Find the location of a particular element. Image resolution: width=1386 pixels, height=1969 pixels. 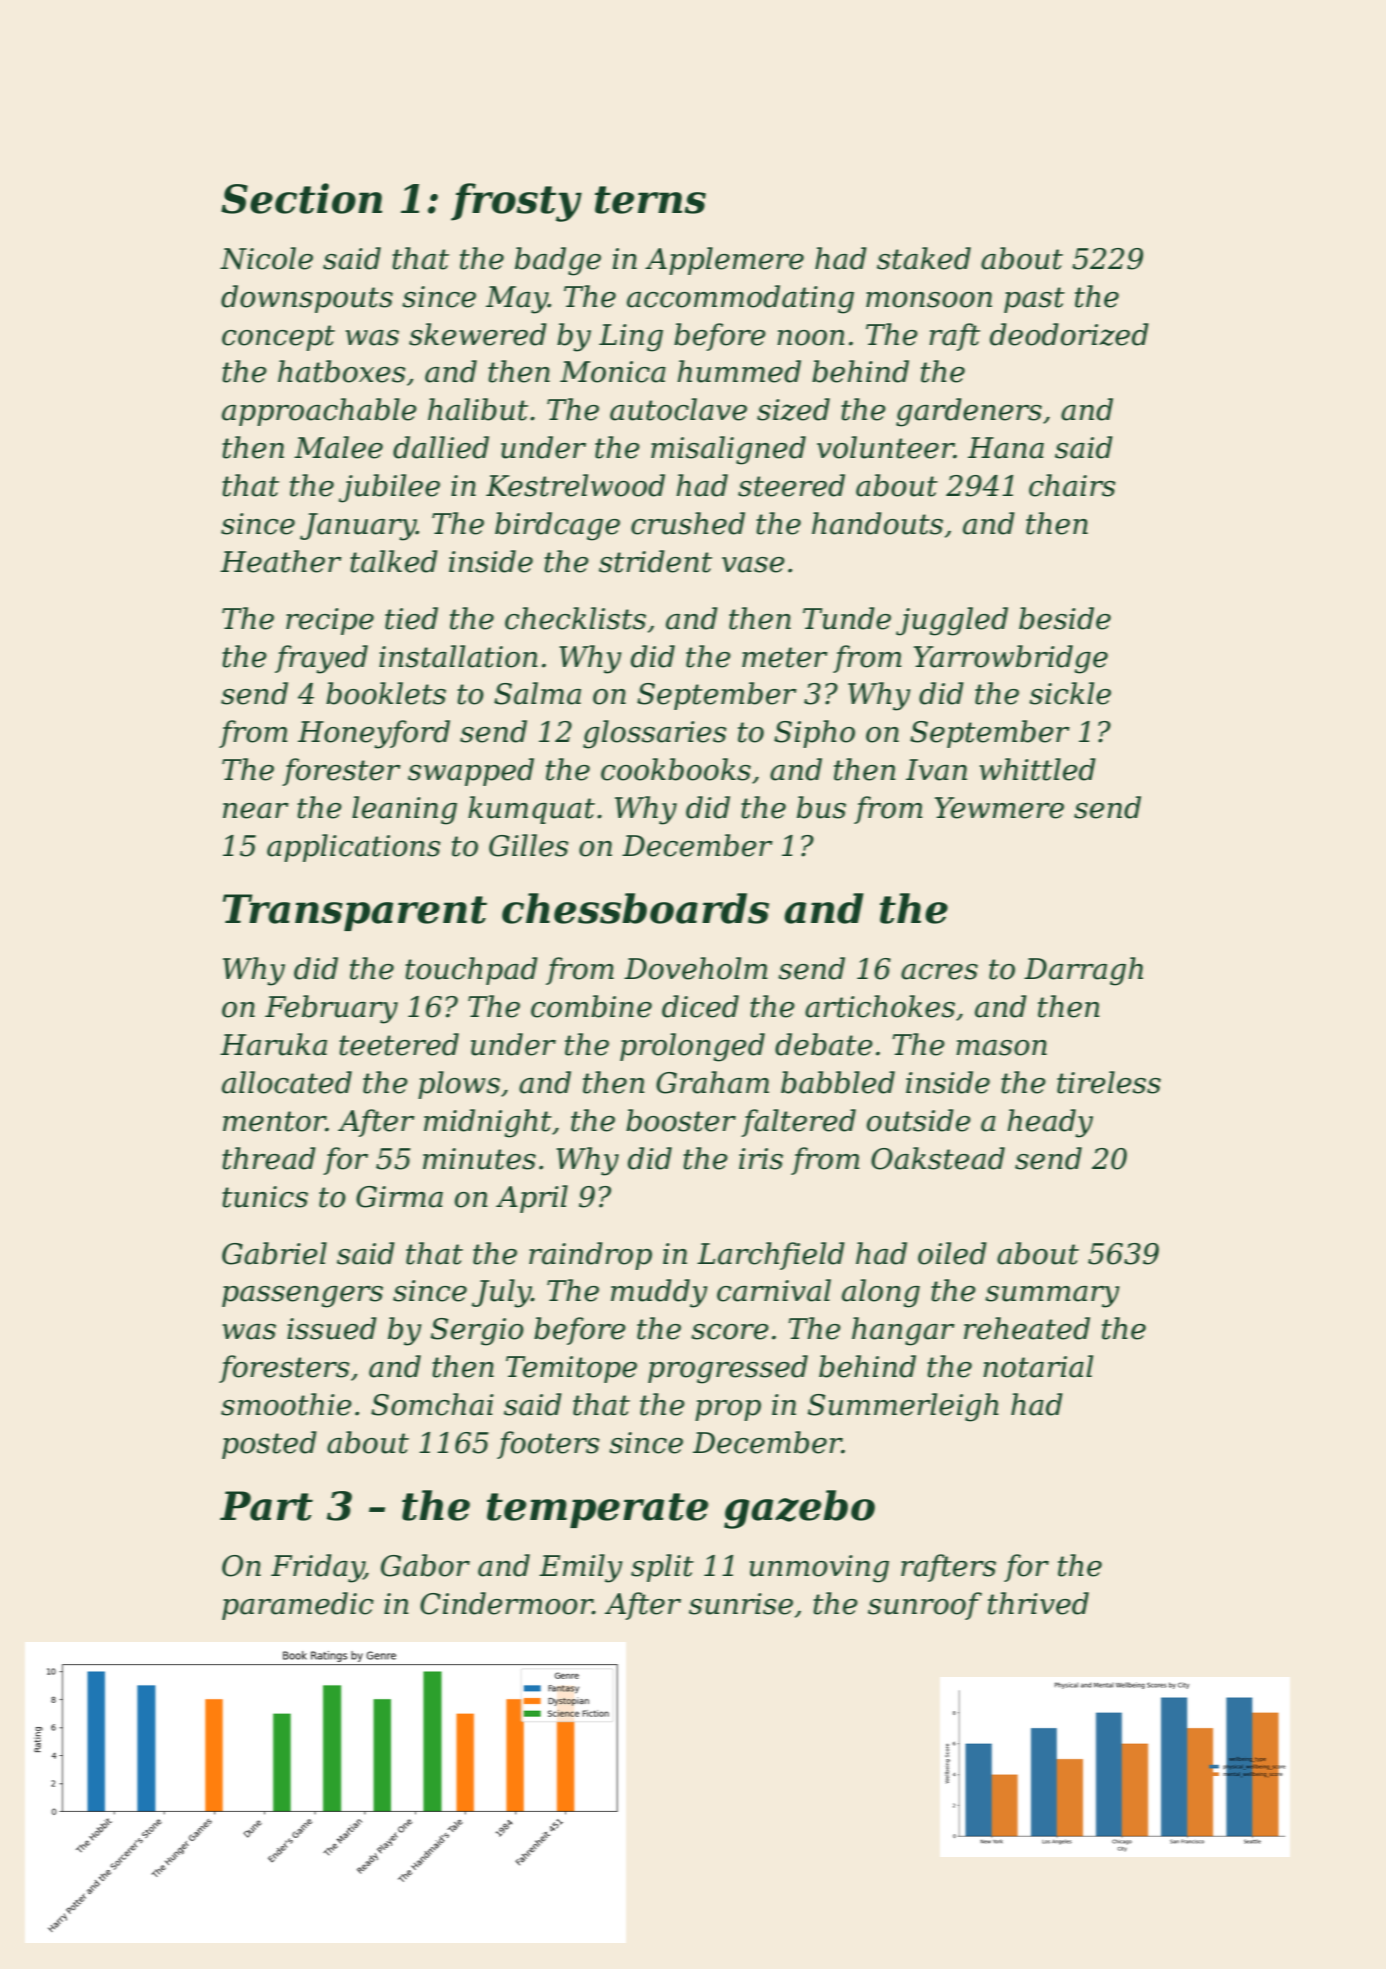

past is located at coordinates (1034, 300).
